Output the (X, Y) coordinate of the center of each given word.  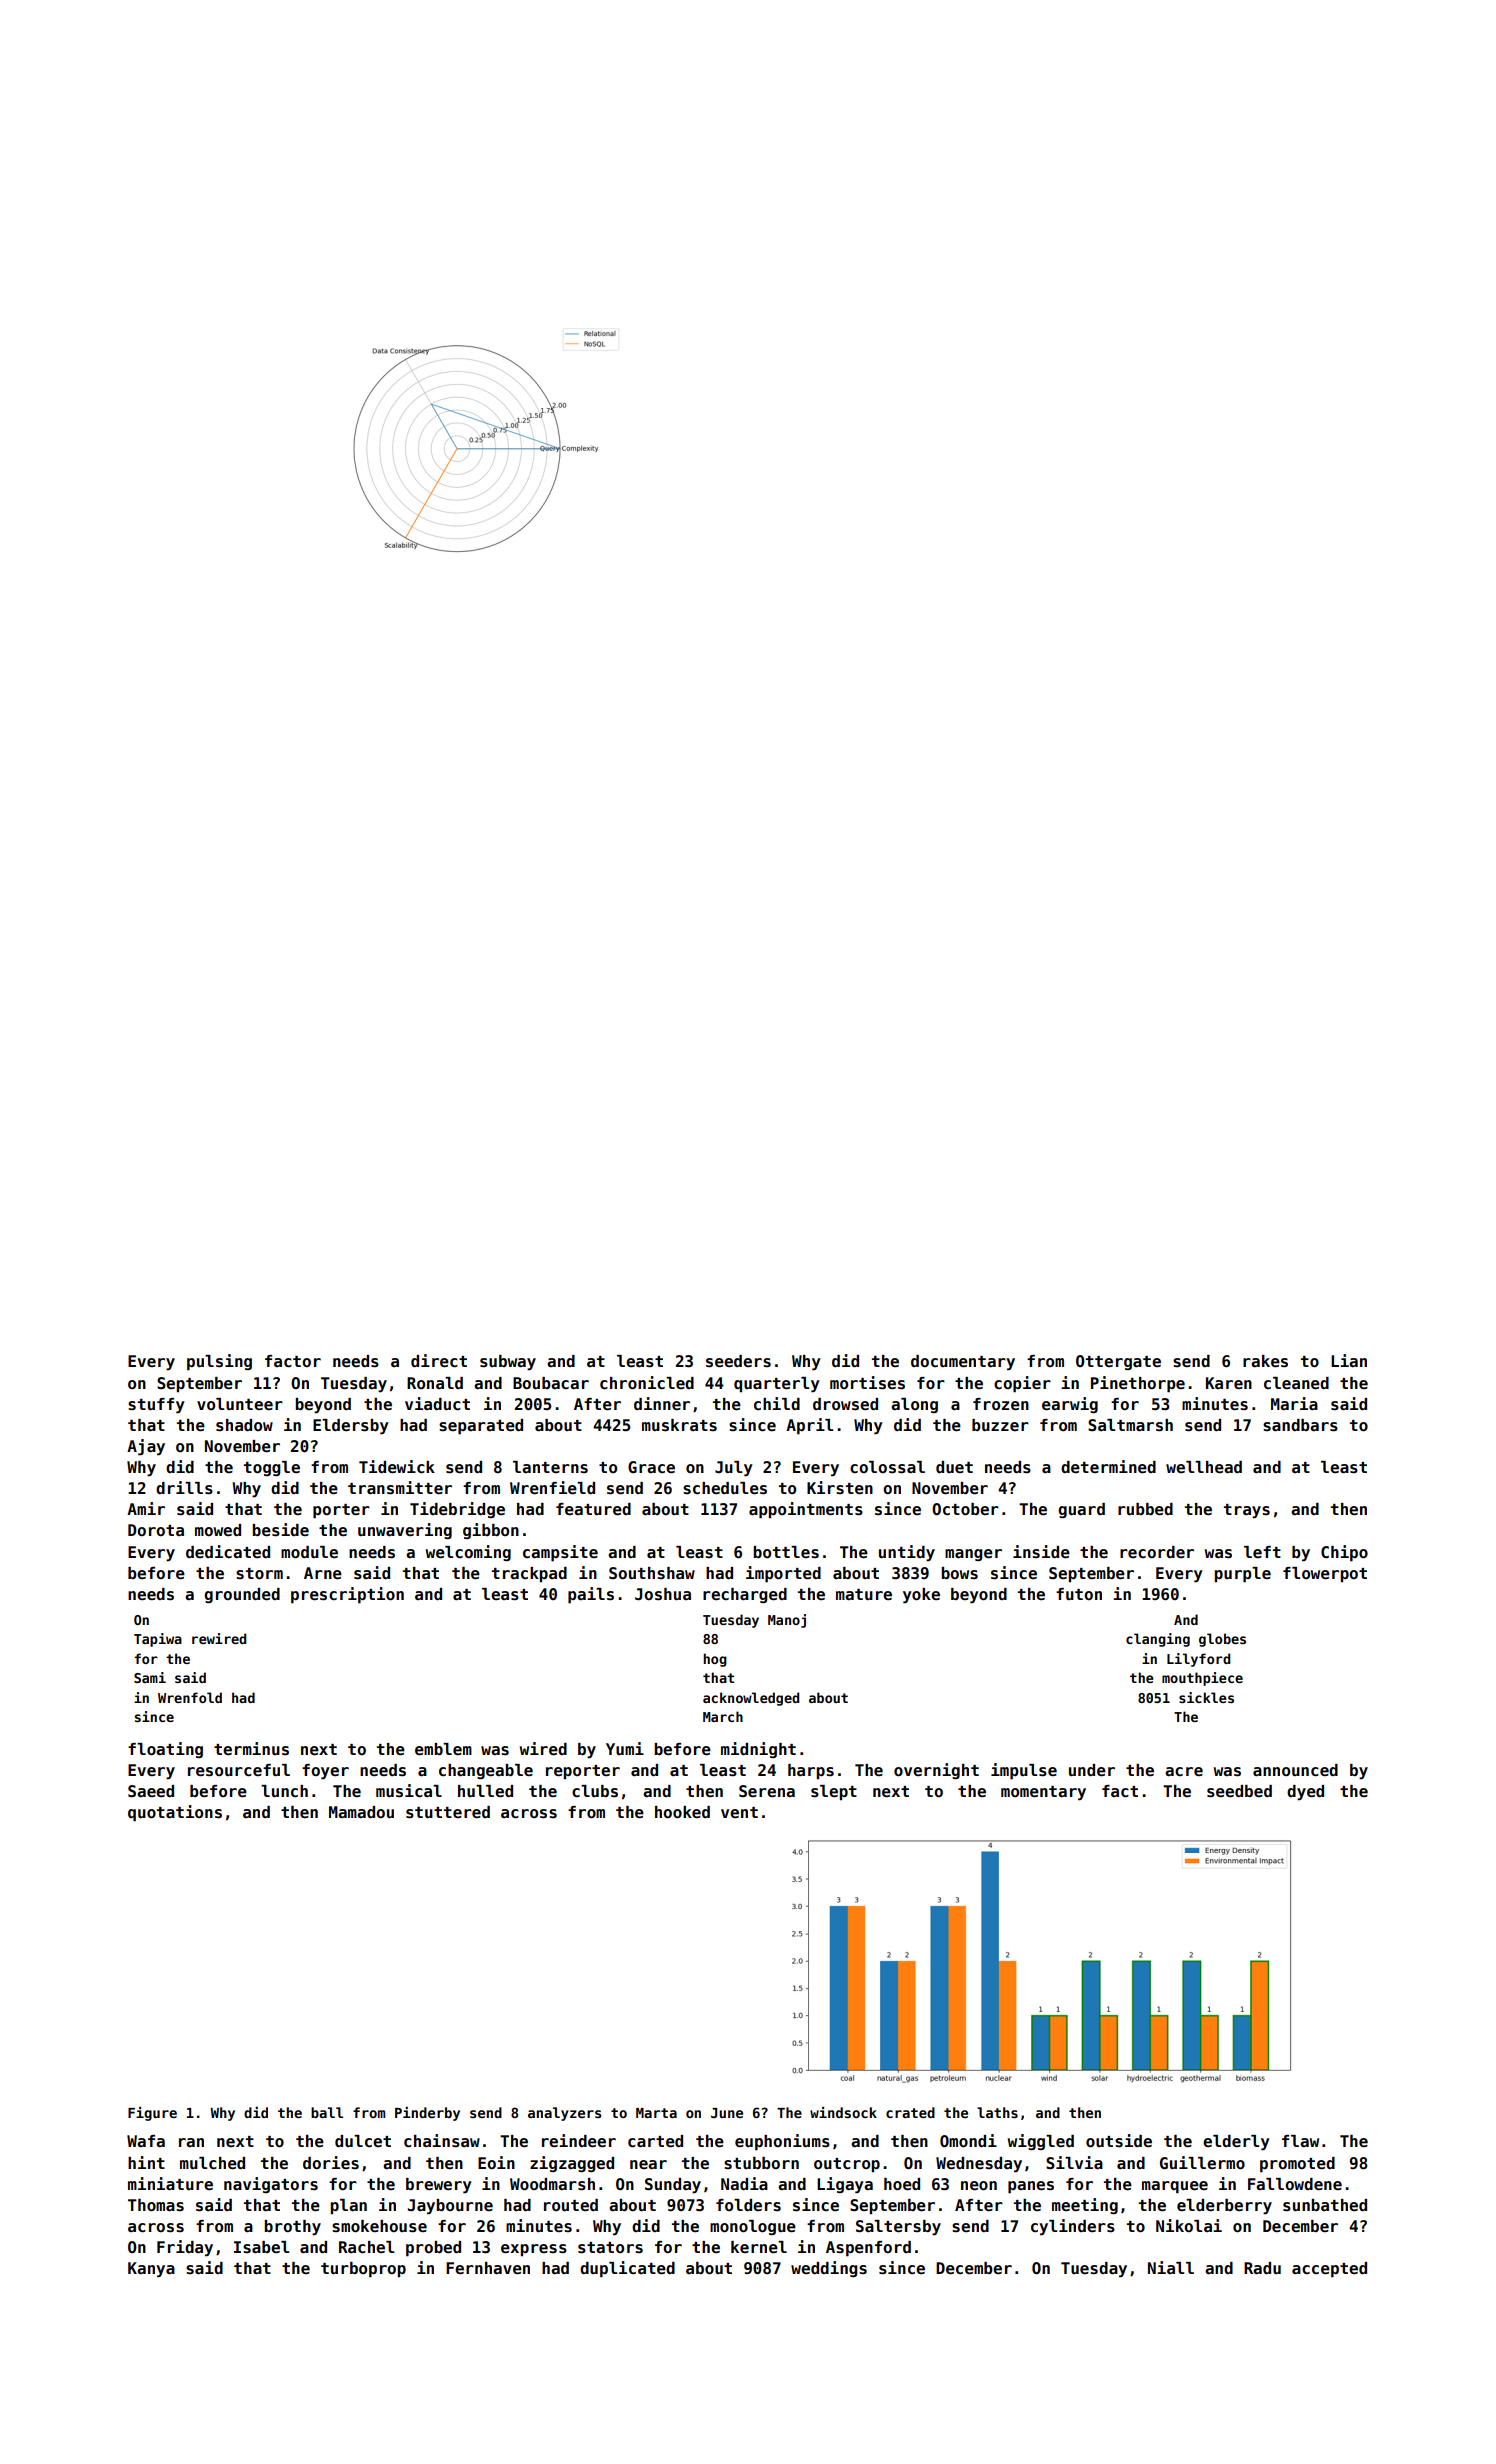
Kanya (151, 2270)
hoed (902, 2184)
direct (439, 1361)
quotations (175, 1813)
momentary (1043, 1793)
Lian (1349, 1360)
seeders (738, 1361)
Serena (767, 1791)
